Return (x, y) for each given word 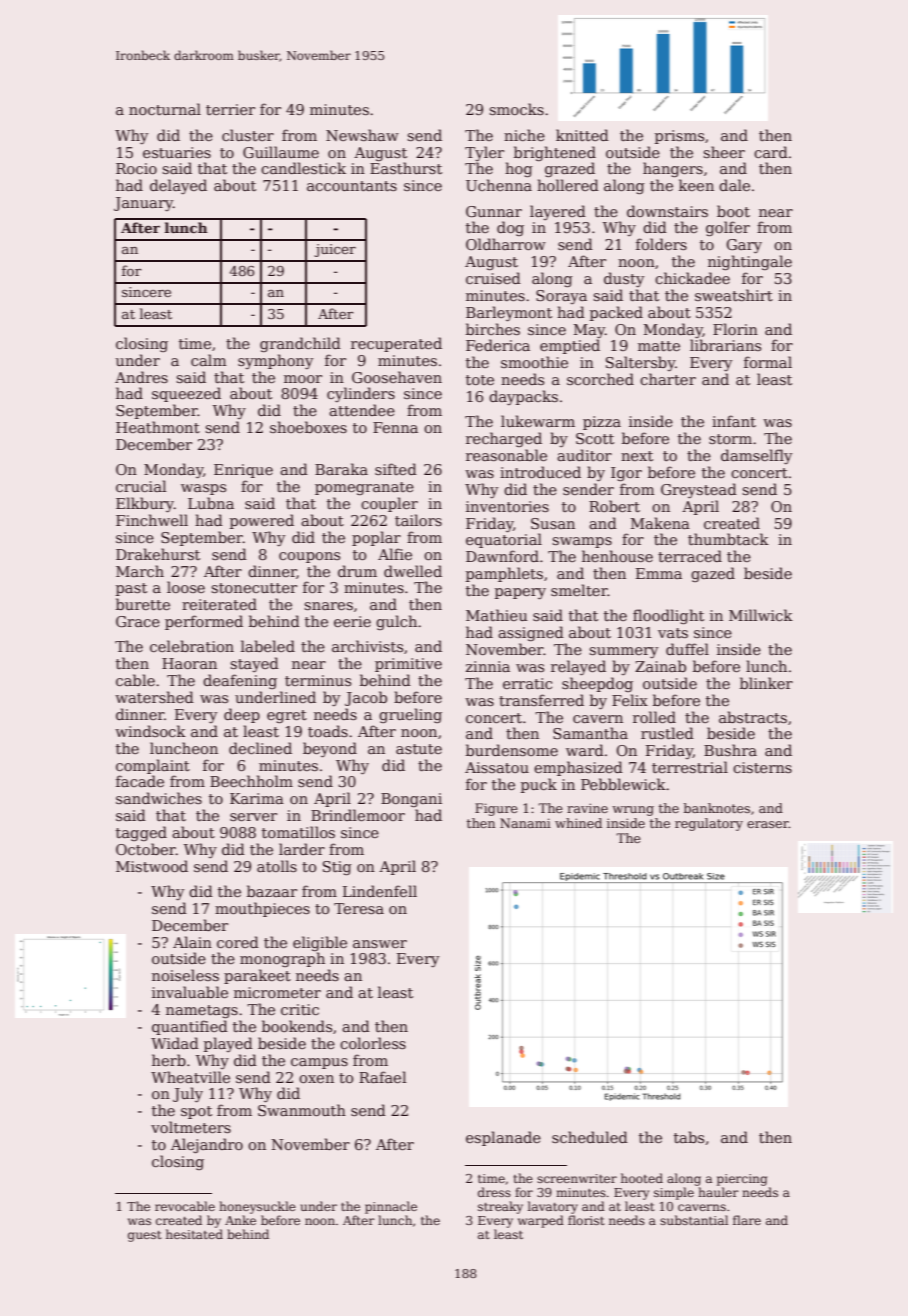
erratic (527, 683)
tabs (689, 1137)
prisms (679, 137)
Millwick (761, 615)
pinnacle (391, 1207)
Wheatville (190, 1077)
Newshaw (362, 135)
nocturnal (165, 109)
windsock (150, 731)
